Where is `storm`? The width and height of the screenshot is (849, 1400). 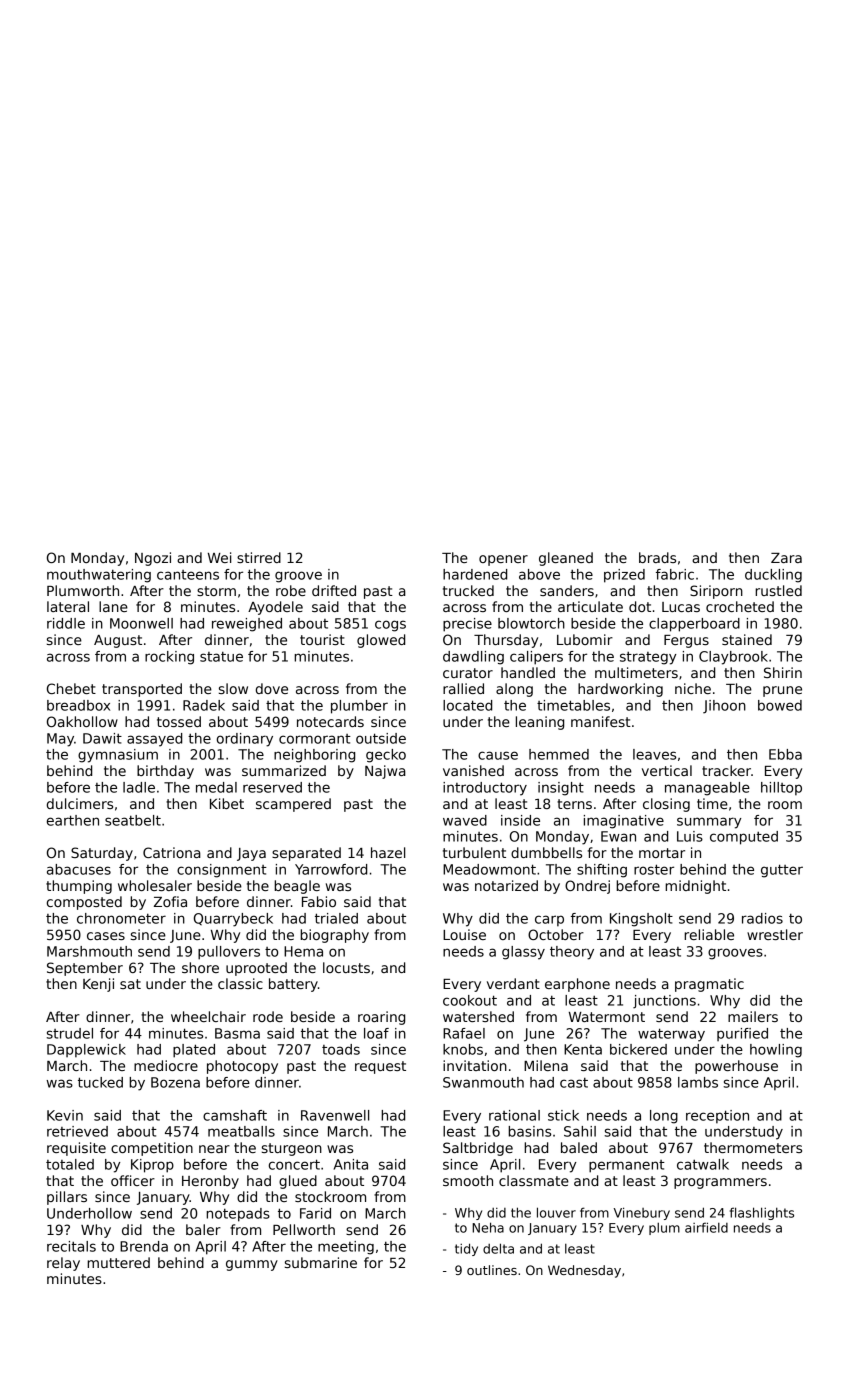 storm is located at coordinates (216, 591).
